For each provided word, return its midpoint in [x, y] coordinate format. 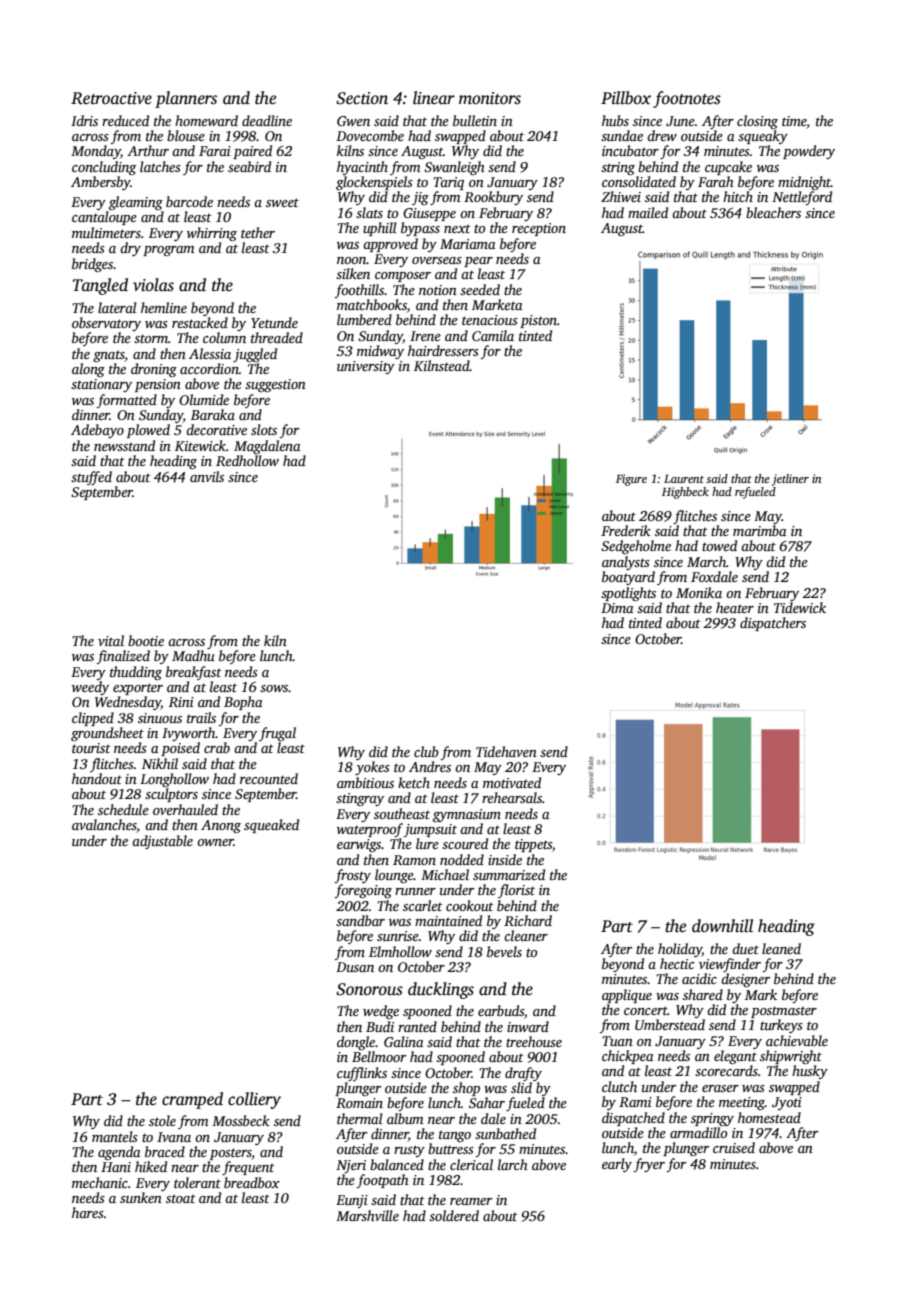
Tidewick [800, 607]
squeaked [271, 826]
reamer [471, 1201]
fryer [649, 1165]
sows [274, 688]
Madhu [193, 655]
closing [757, 122]
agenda [119, 1153]
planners [186, 99]
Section [362, 98]
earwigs [359, 845]
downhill [722, 926]
